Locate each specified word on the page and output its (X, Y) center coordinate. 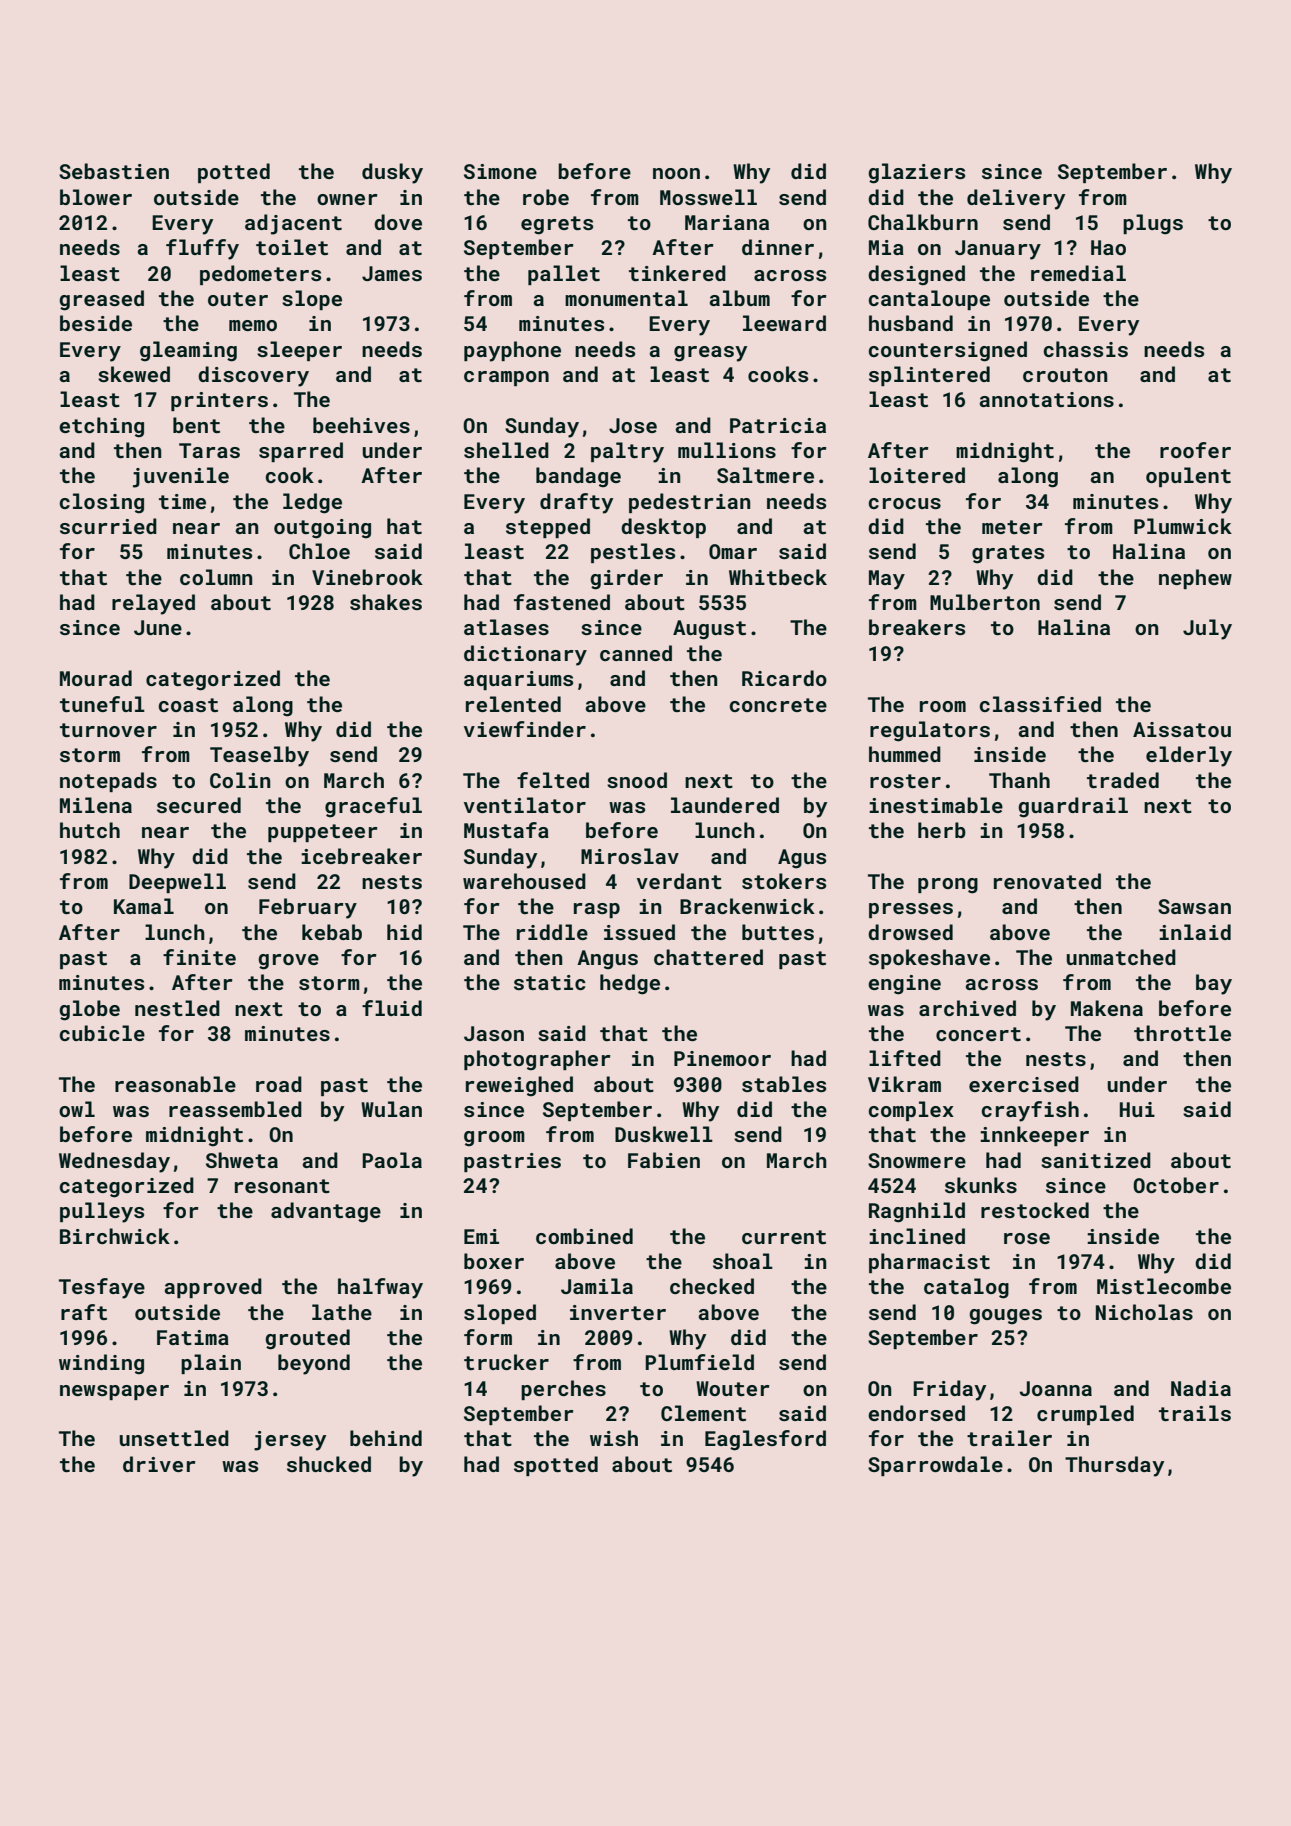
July (1207, 629)
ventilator (525, 805)
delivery (1016, 199)
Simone (500, 171)
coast (188, 705)
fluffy (202, 249)
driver (159, 1464)
